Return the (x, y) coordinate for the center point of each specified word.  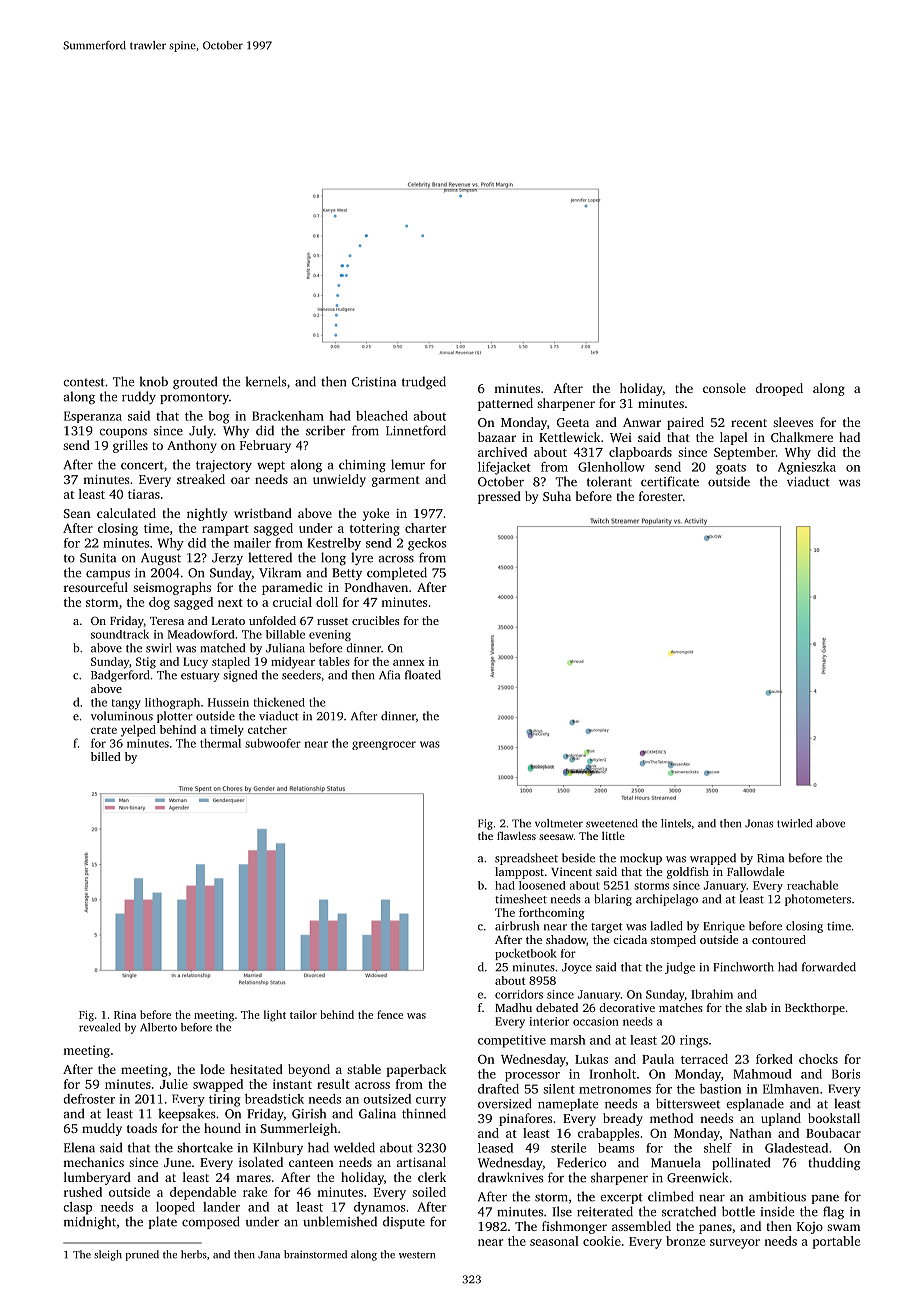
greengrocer (384, 745)
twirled (794, 823)
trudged (424, 382)
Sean (77, 513)
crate (104, 730)
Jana (269, 1255)
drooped (779, 389)
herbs (194, 1254)
